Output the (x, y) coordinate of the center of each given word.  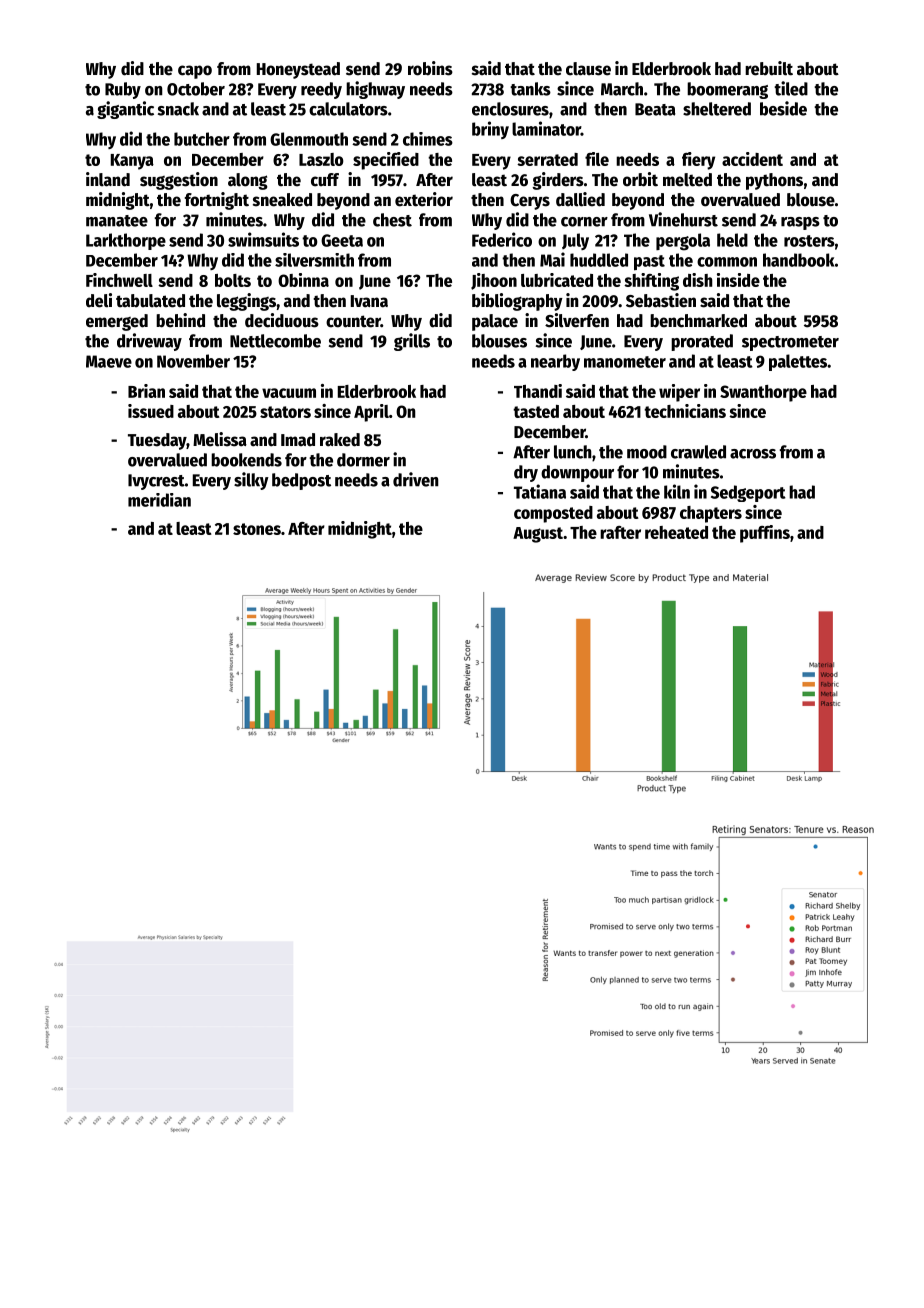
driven (416, 479)
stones (257, 529)
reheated (676, 532)
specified (386, 161)
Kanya (132, 162)
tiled (791, 88)
